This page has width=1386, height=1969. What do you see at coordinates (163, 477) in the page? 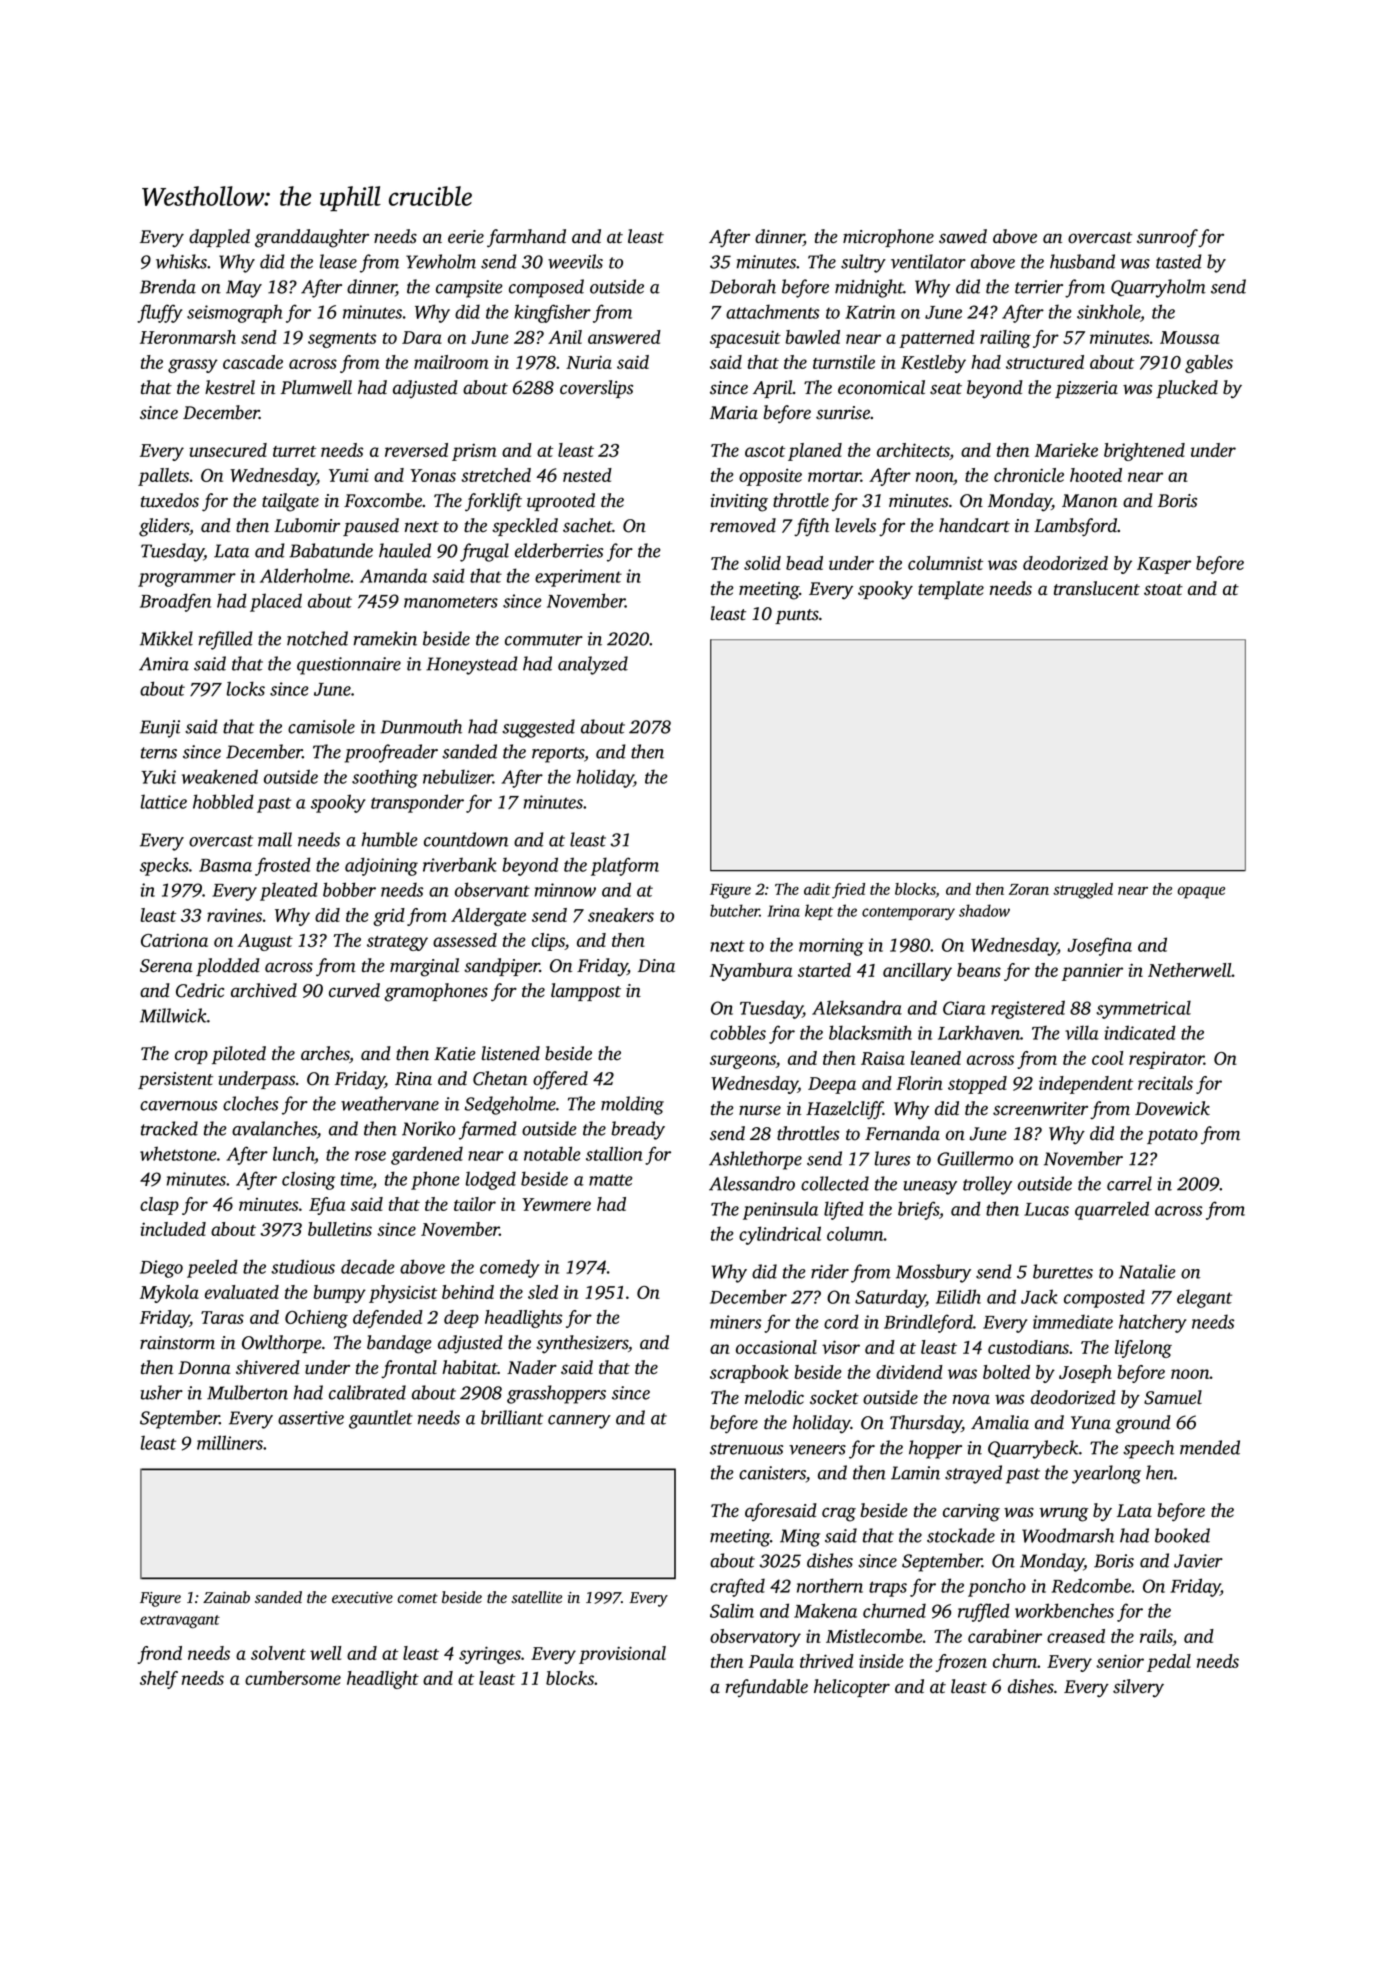
I see `pallets` at bounding box center [163, 477].
